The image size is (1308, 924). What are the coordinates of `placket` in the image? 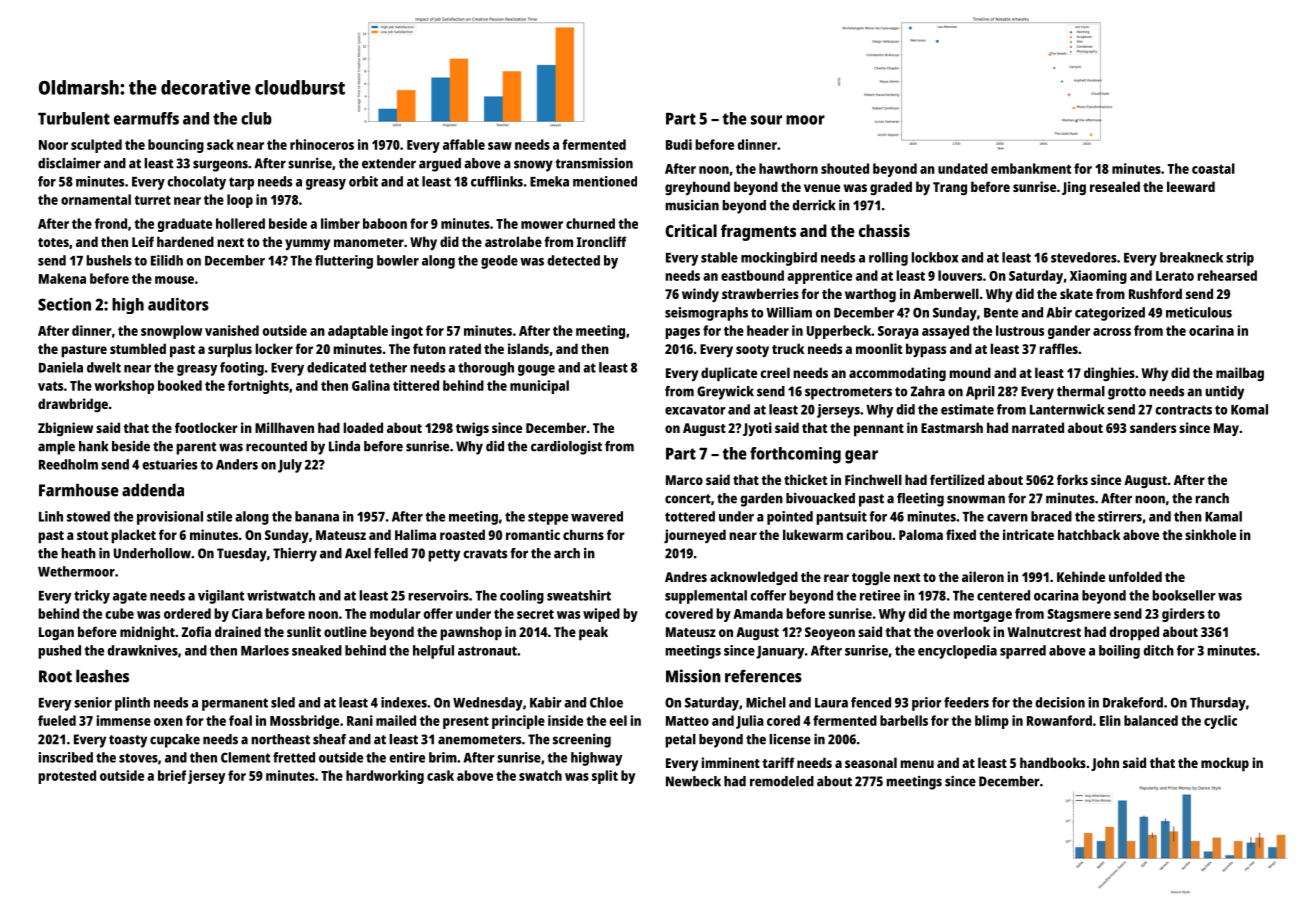 It's located at (133, 536).
